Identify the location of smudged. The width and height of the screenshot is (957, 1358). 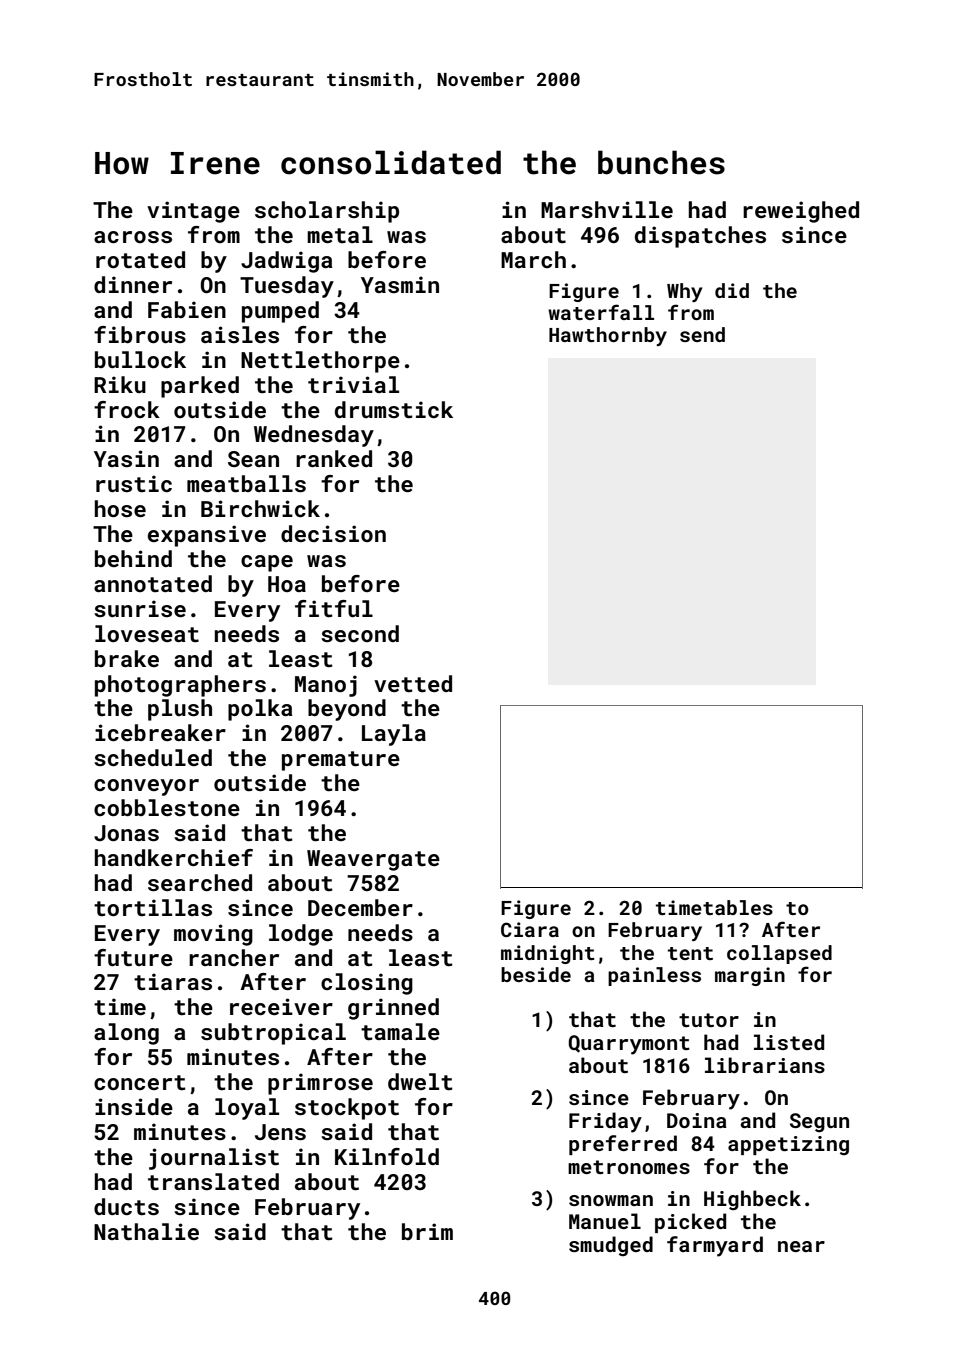
(611, 1246).
